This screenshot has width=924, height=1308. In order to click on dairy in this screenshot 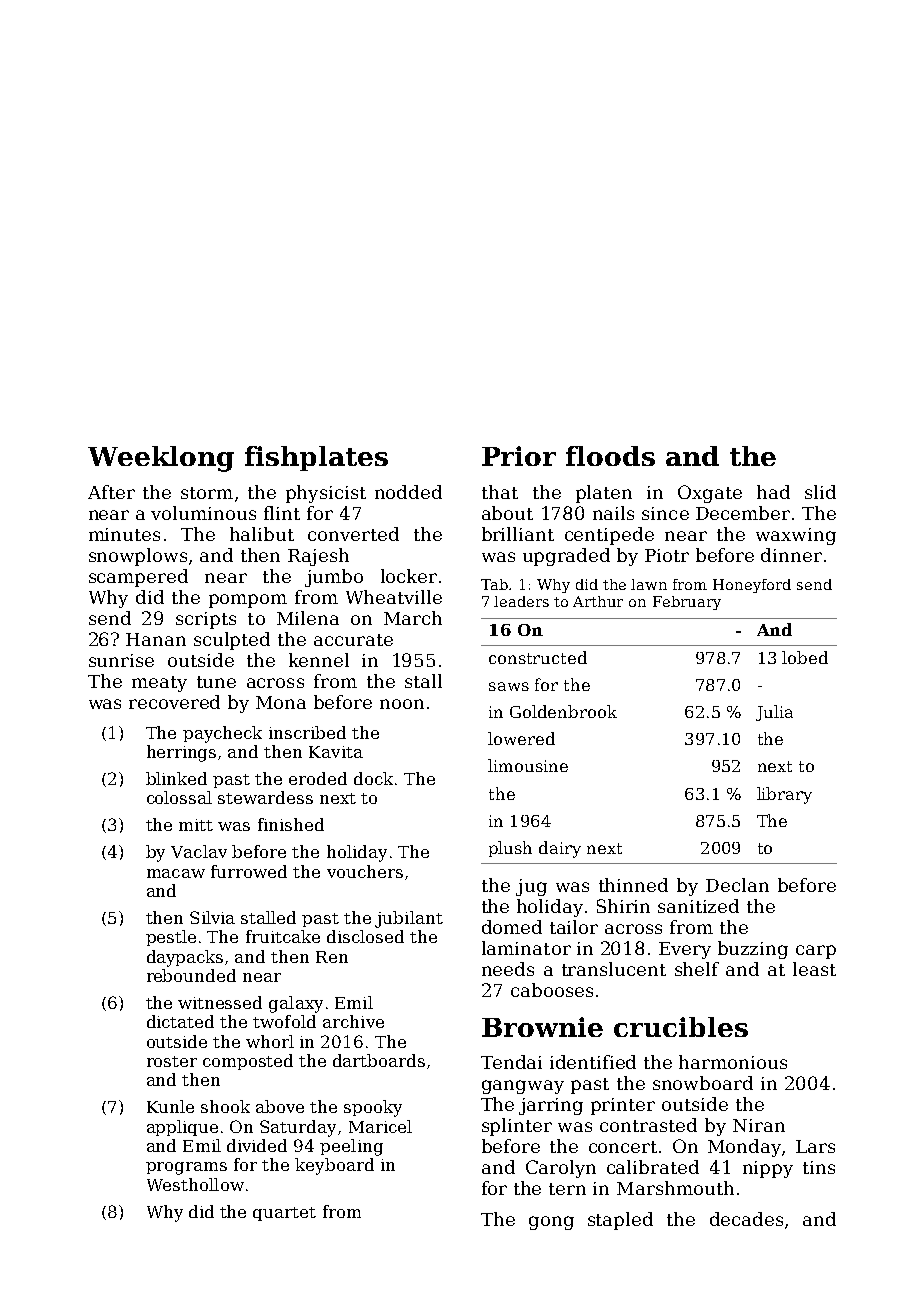, I will do `click(560, 849)`.
